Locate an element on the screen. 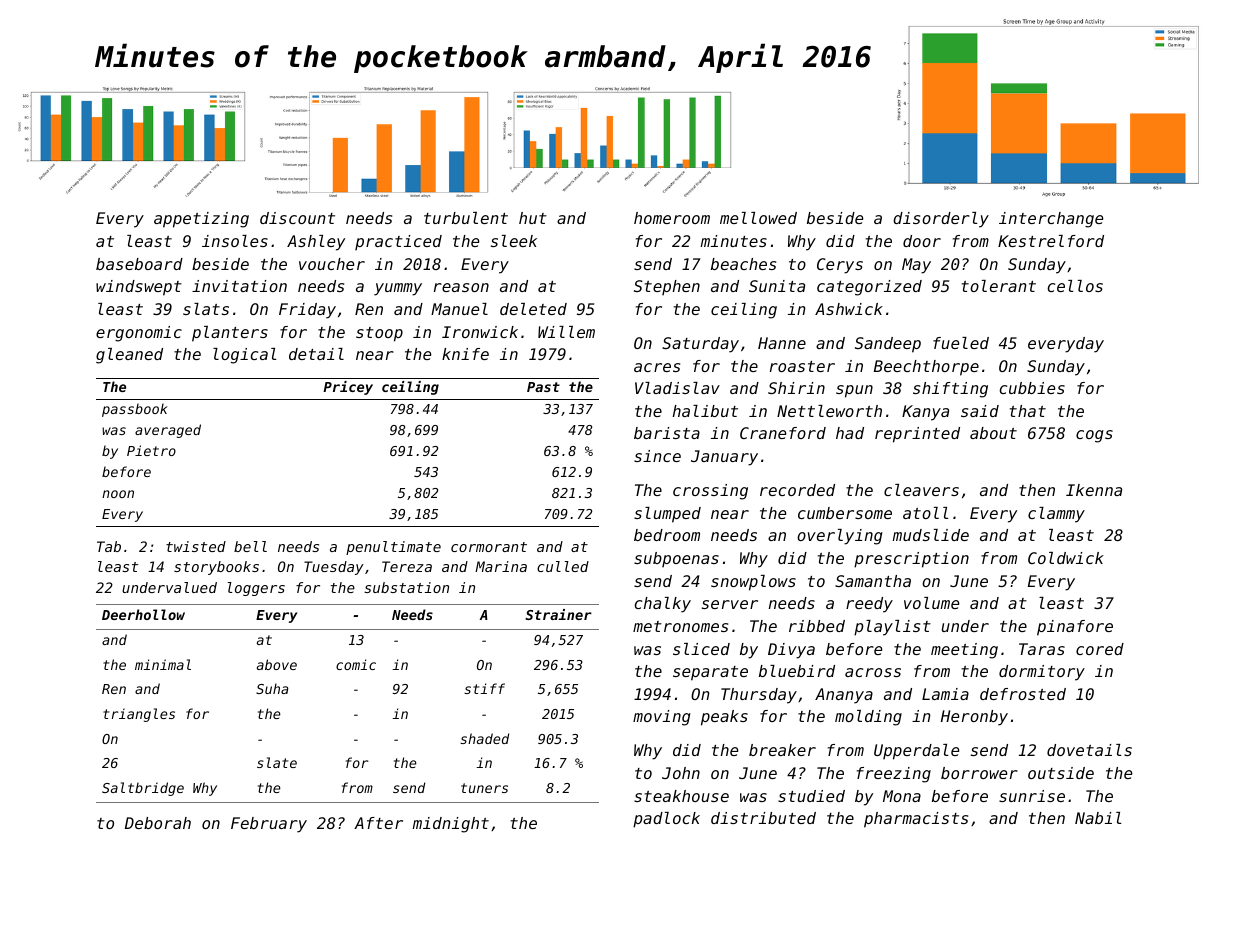 This screenshot has width=1233, height=952. Strainer is located at coordinates (558, 614).
